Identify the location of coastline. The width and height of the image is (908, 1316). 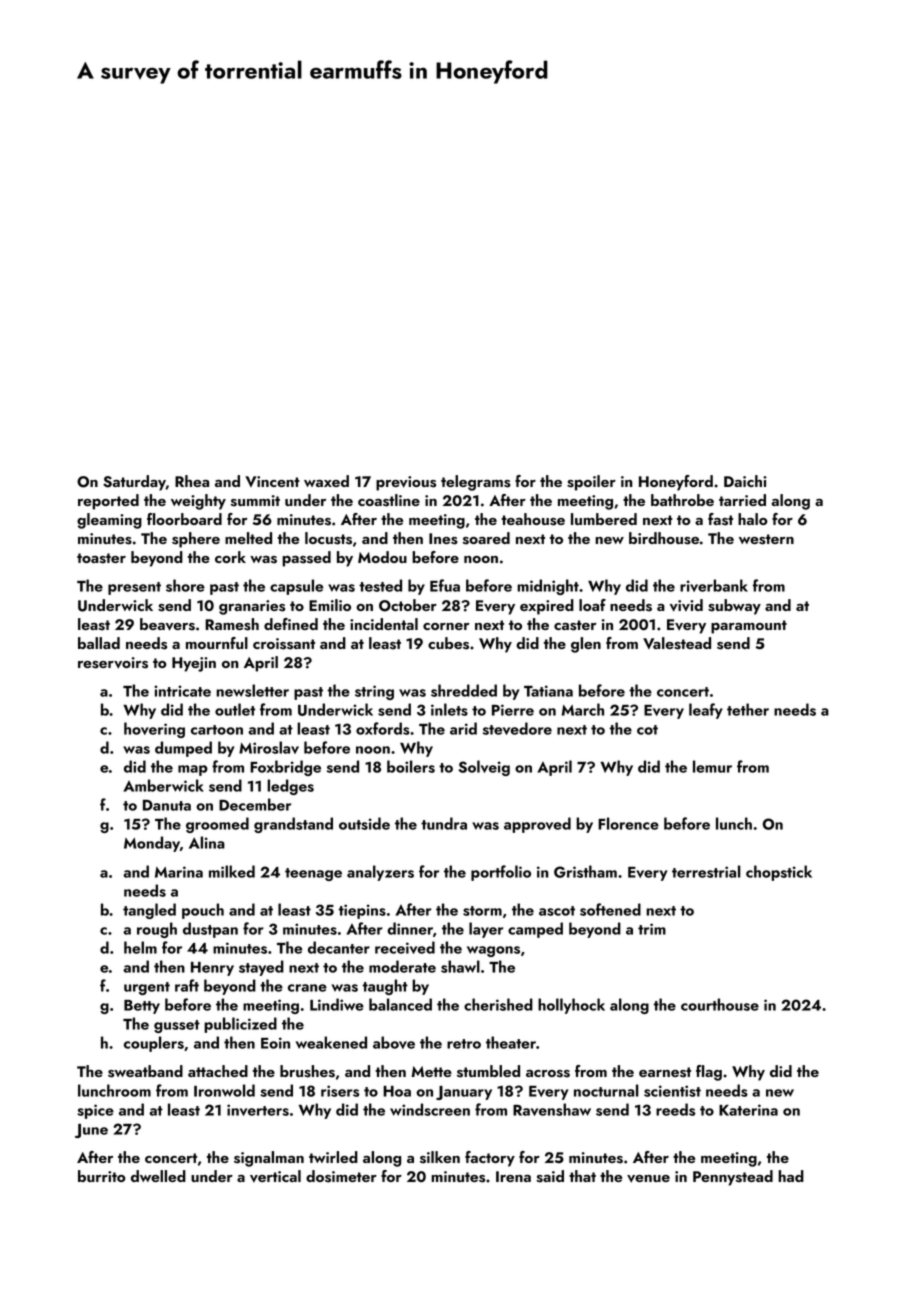
(389, 500).
